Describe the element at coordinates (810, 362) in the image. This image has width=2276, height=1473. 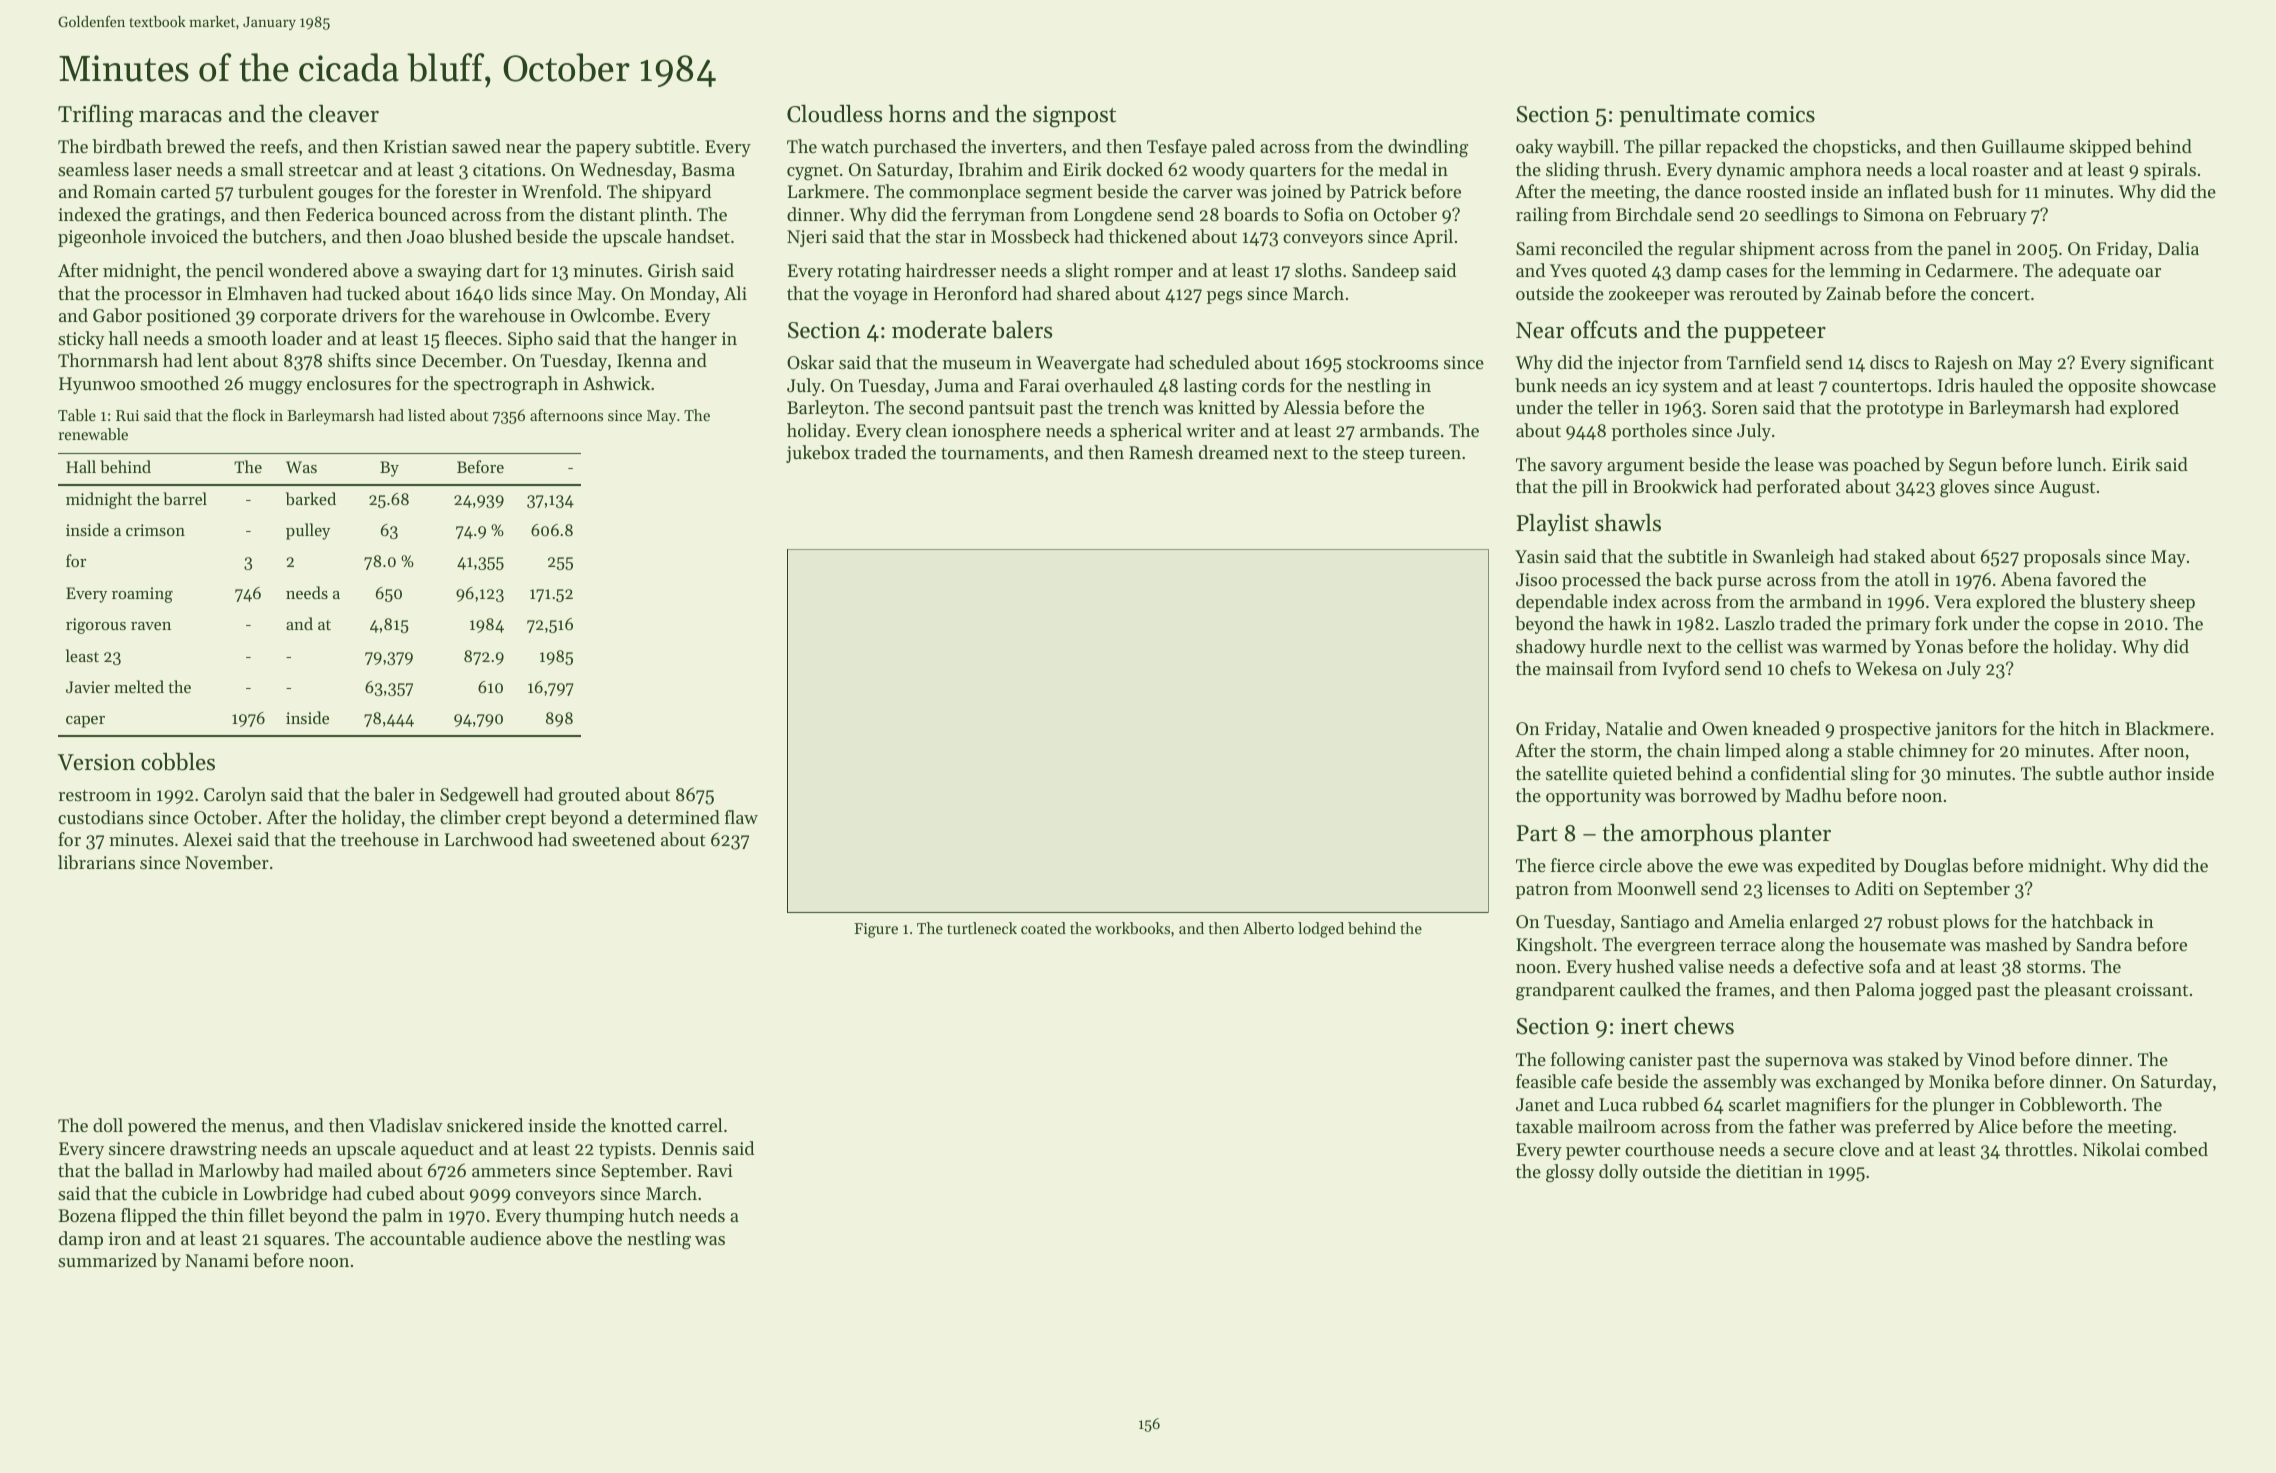
I see `Oskar` at that location.
